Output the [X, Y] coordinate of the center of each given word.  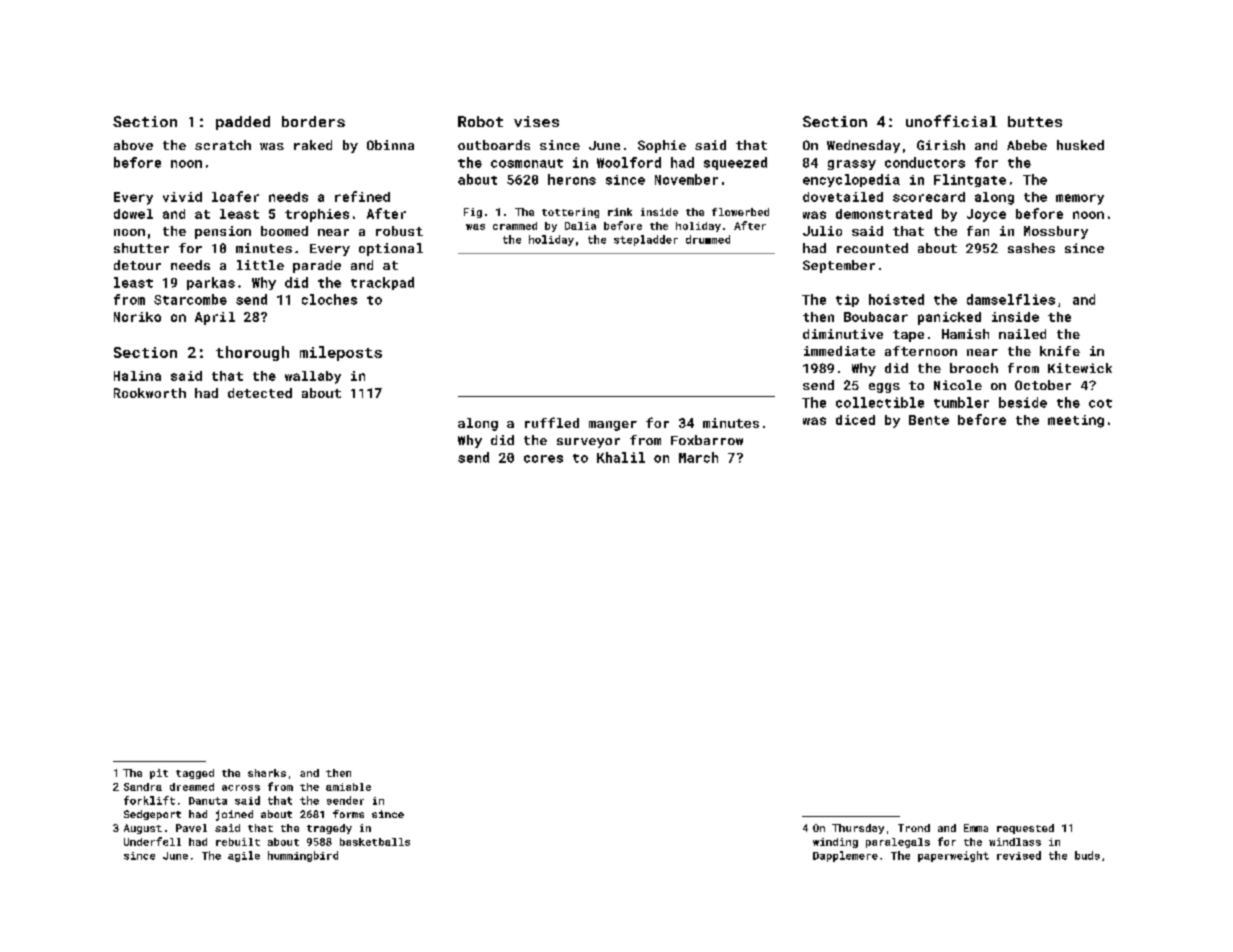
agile [244, 856]
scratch [223, 145]
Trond [914, 828]
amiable [348, 787]
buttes [1035, 121]
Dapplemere [845, 856]
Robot [480, 121]
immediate [839, 351]
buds [1087, 855]
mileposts [341, 353]
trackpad [382, 283]
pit [159, 774]
